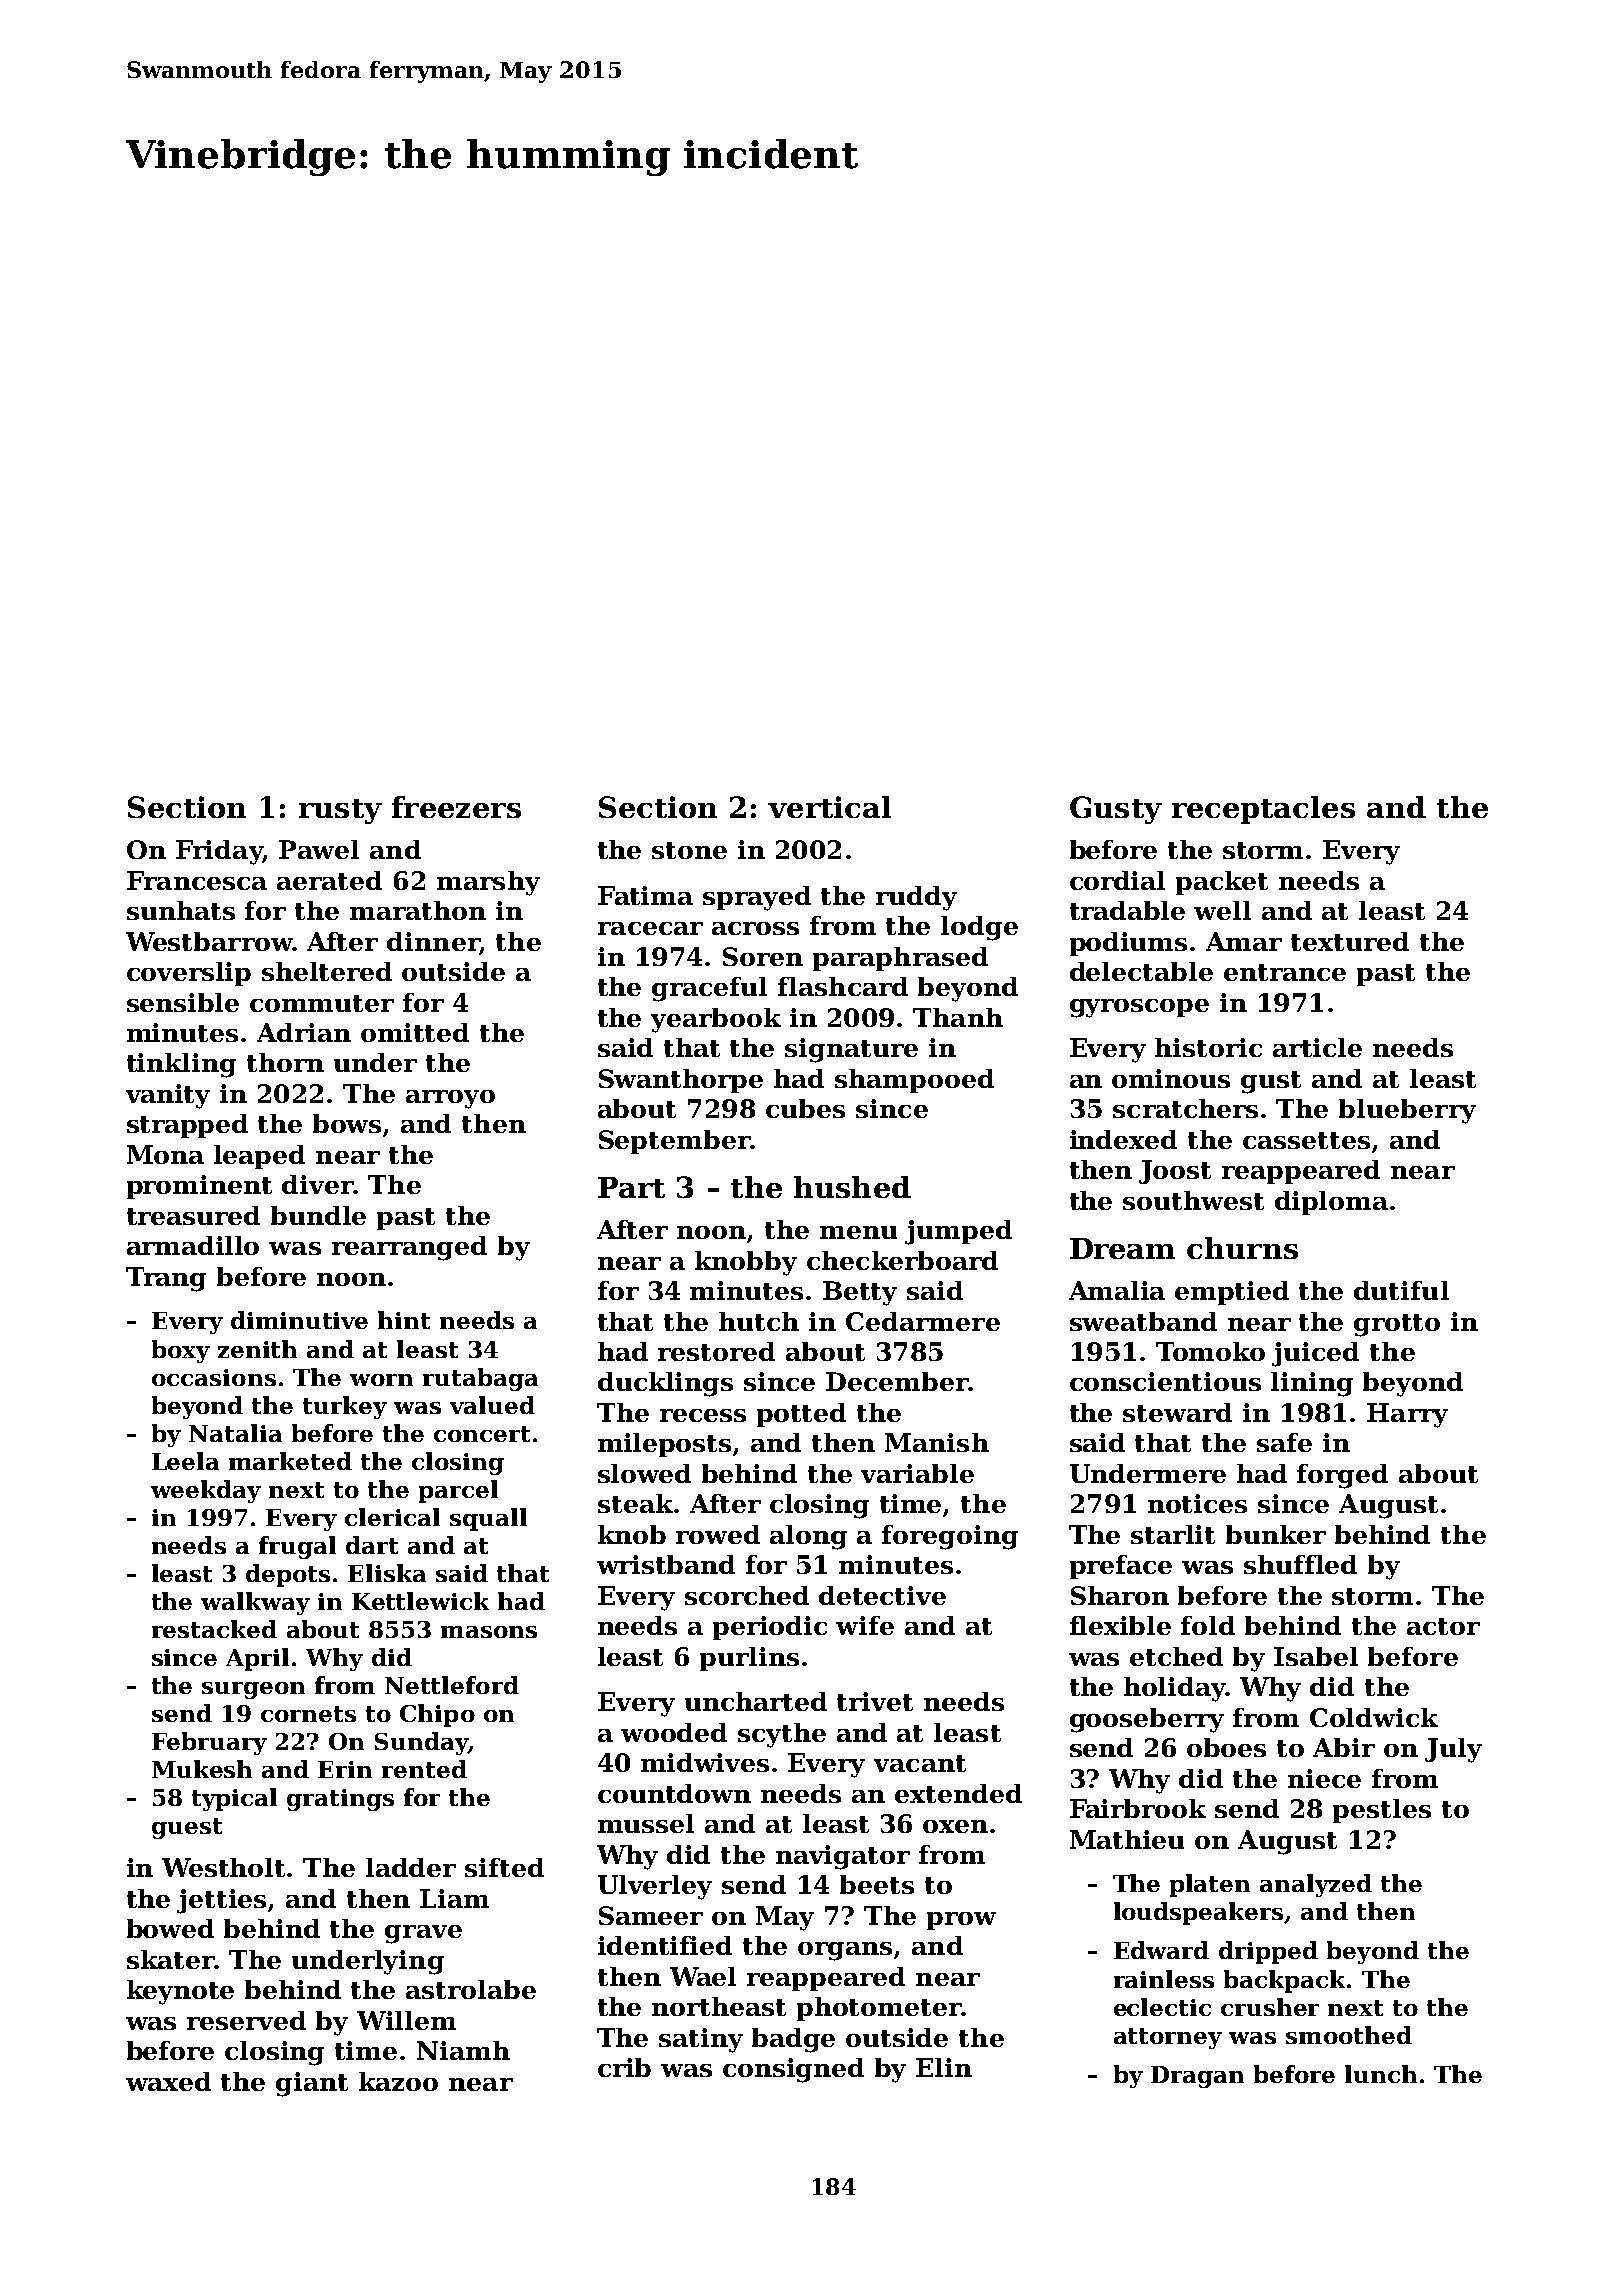 The height and width of the image is (2292, 1620). Describe the element at coordinates (1443, 1626) in the image. I see `actor` at that location.
